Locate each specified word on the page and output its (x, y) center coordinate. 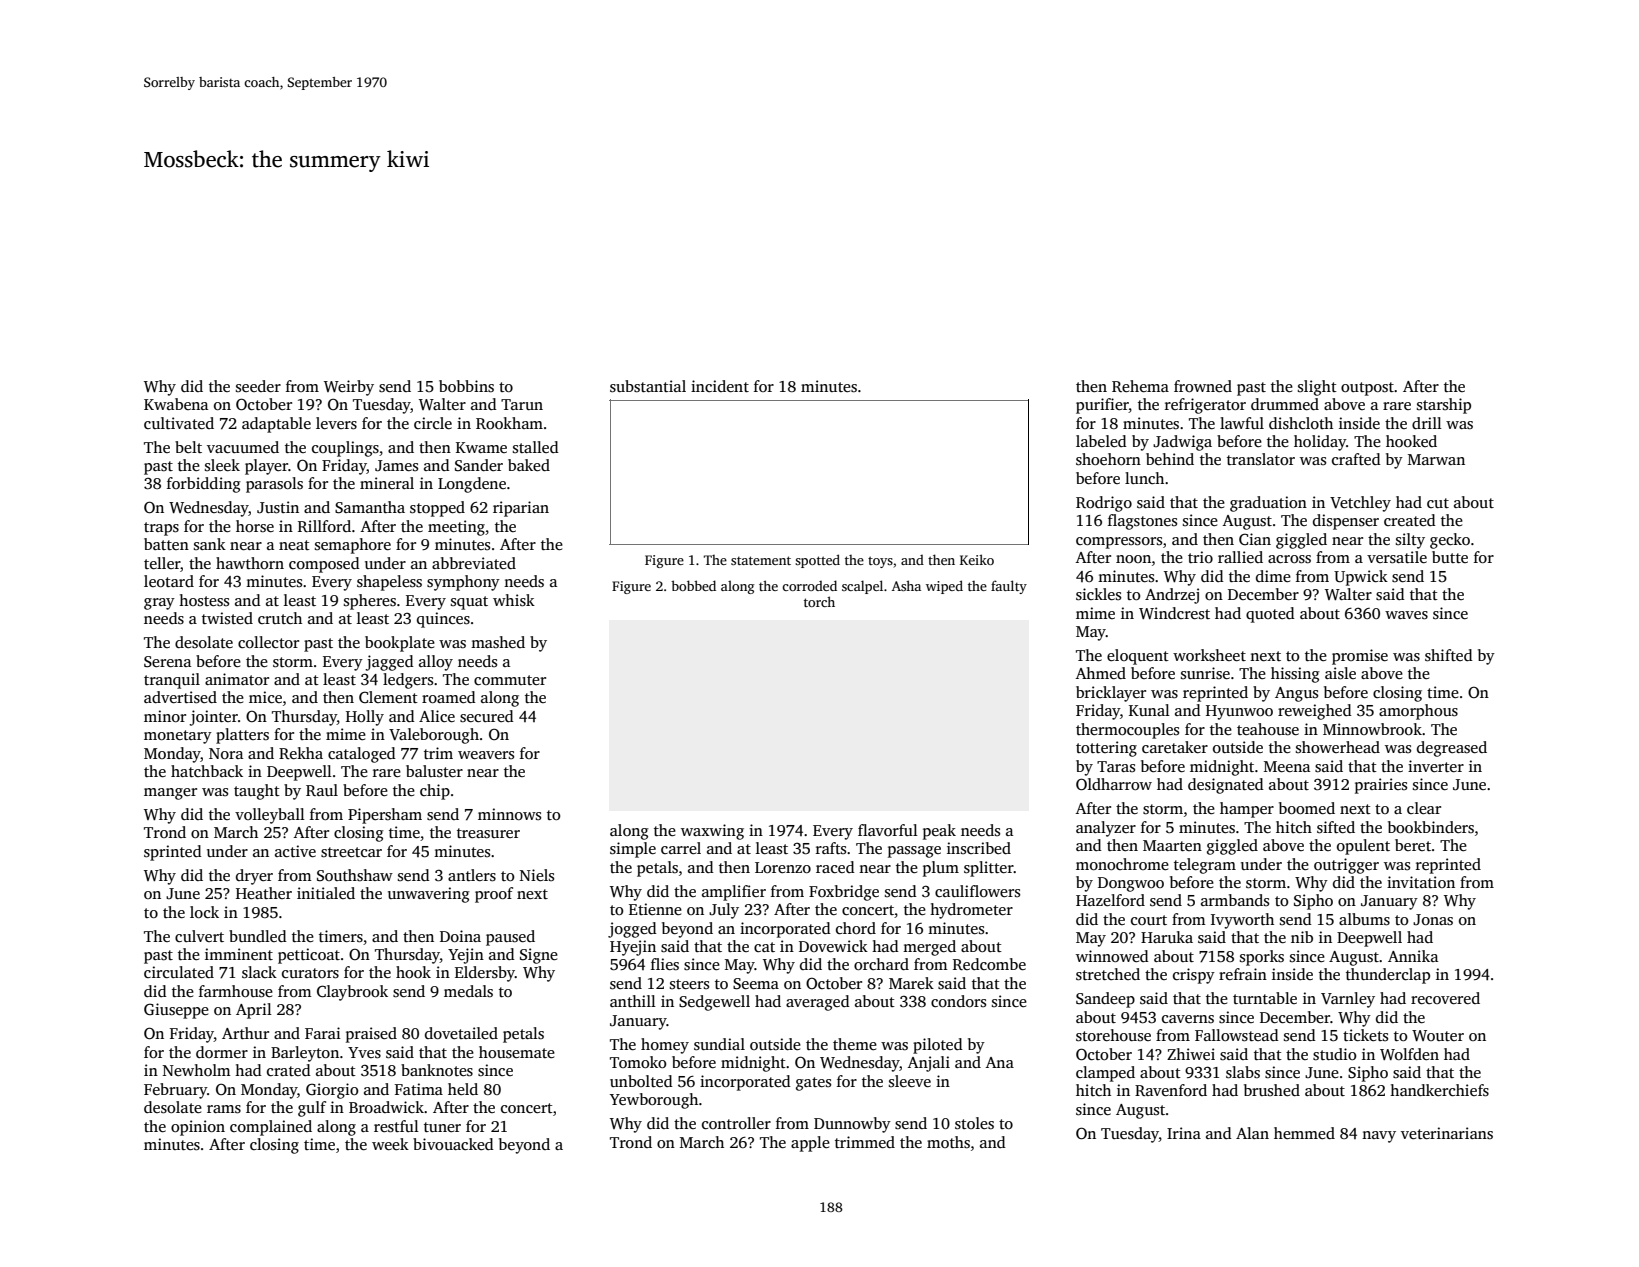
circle (433, 423)
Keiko (977, 559)
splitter (989, 869)
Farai (323, 1033)
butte (1450, 557)
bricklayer (1111, 694)
